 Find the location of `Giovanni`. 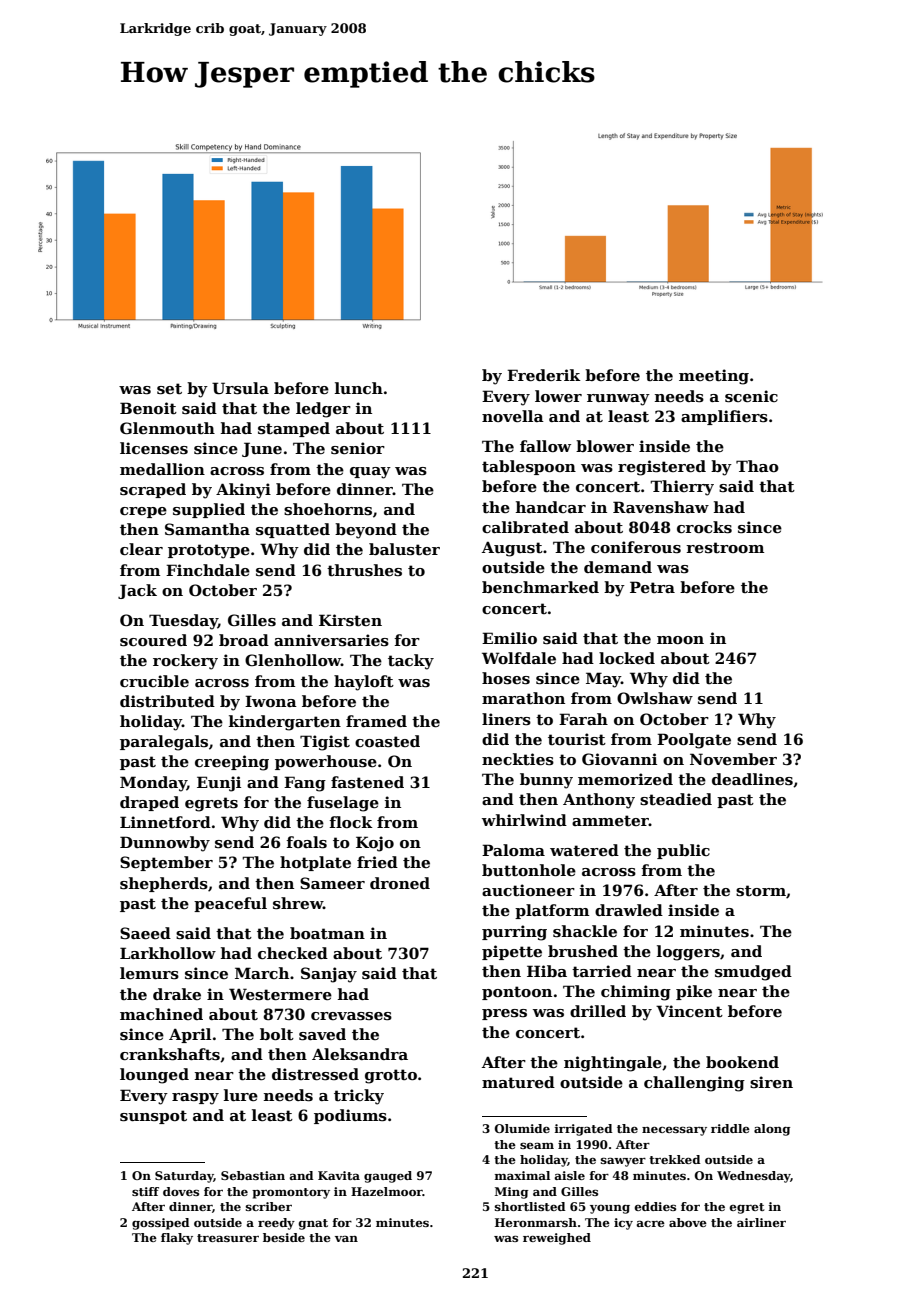

Giovanni is located at coordinates (619, 759).
